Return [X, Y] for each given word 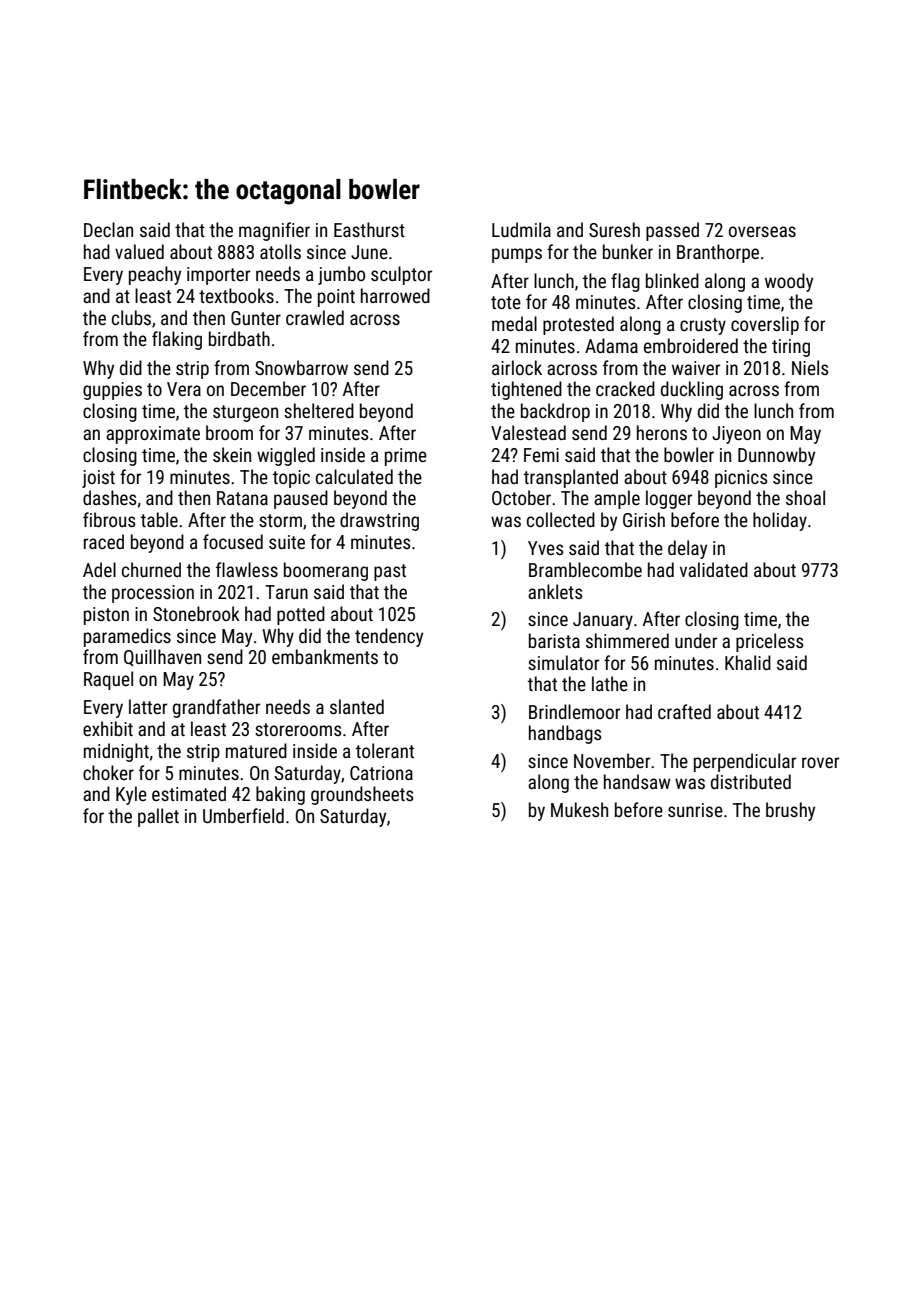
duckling [692, 390]
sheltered [319, 410]
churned [151, 569]
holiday [780, 521]
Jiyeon [736, 435]
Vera [184, 389]
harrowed [395, 295]
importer [218, 276]
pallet [158, 817]
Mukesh [579, 809]
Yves [546, 548]
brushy [790, 811]
